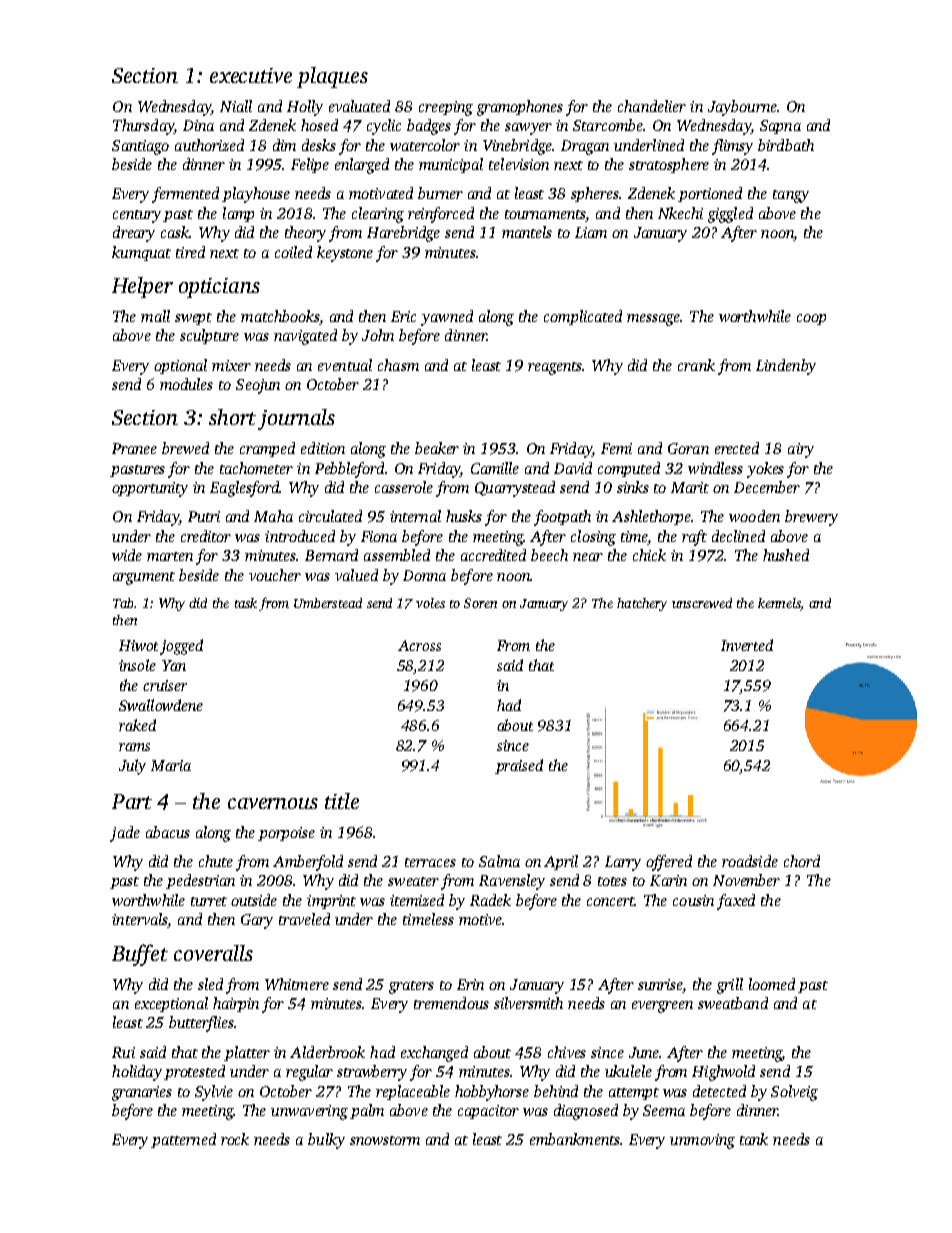  I want to click on sculpture, so click(209, 336).
